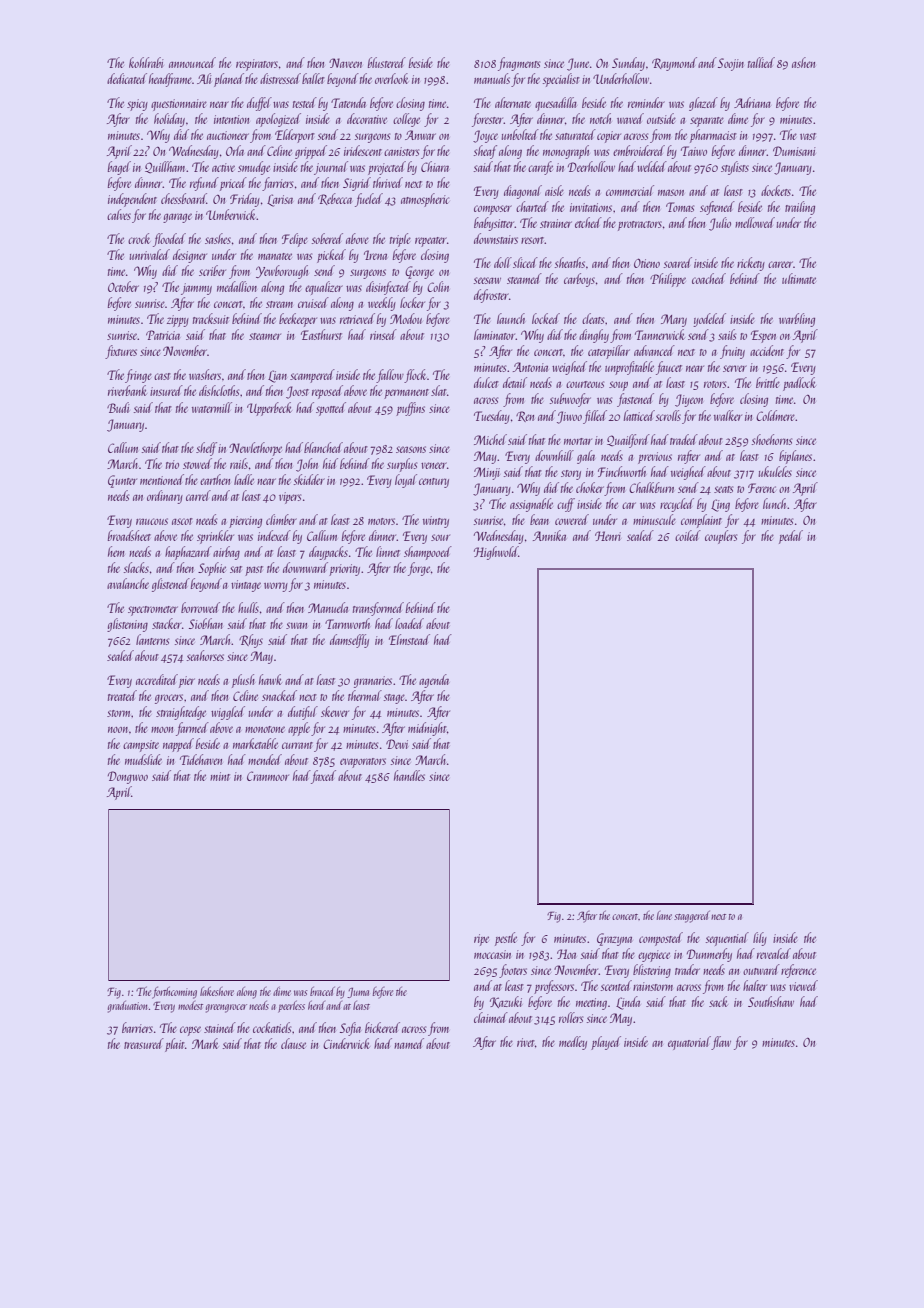 This page has width=924, height=1308. What do you see at coordinates (297, 392) in the page?
I see `Joost` at bounding box center [297, 392].
